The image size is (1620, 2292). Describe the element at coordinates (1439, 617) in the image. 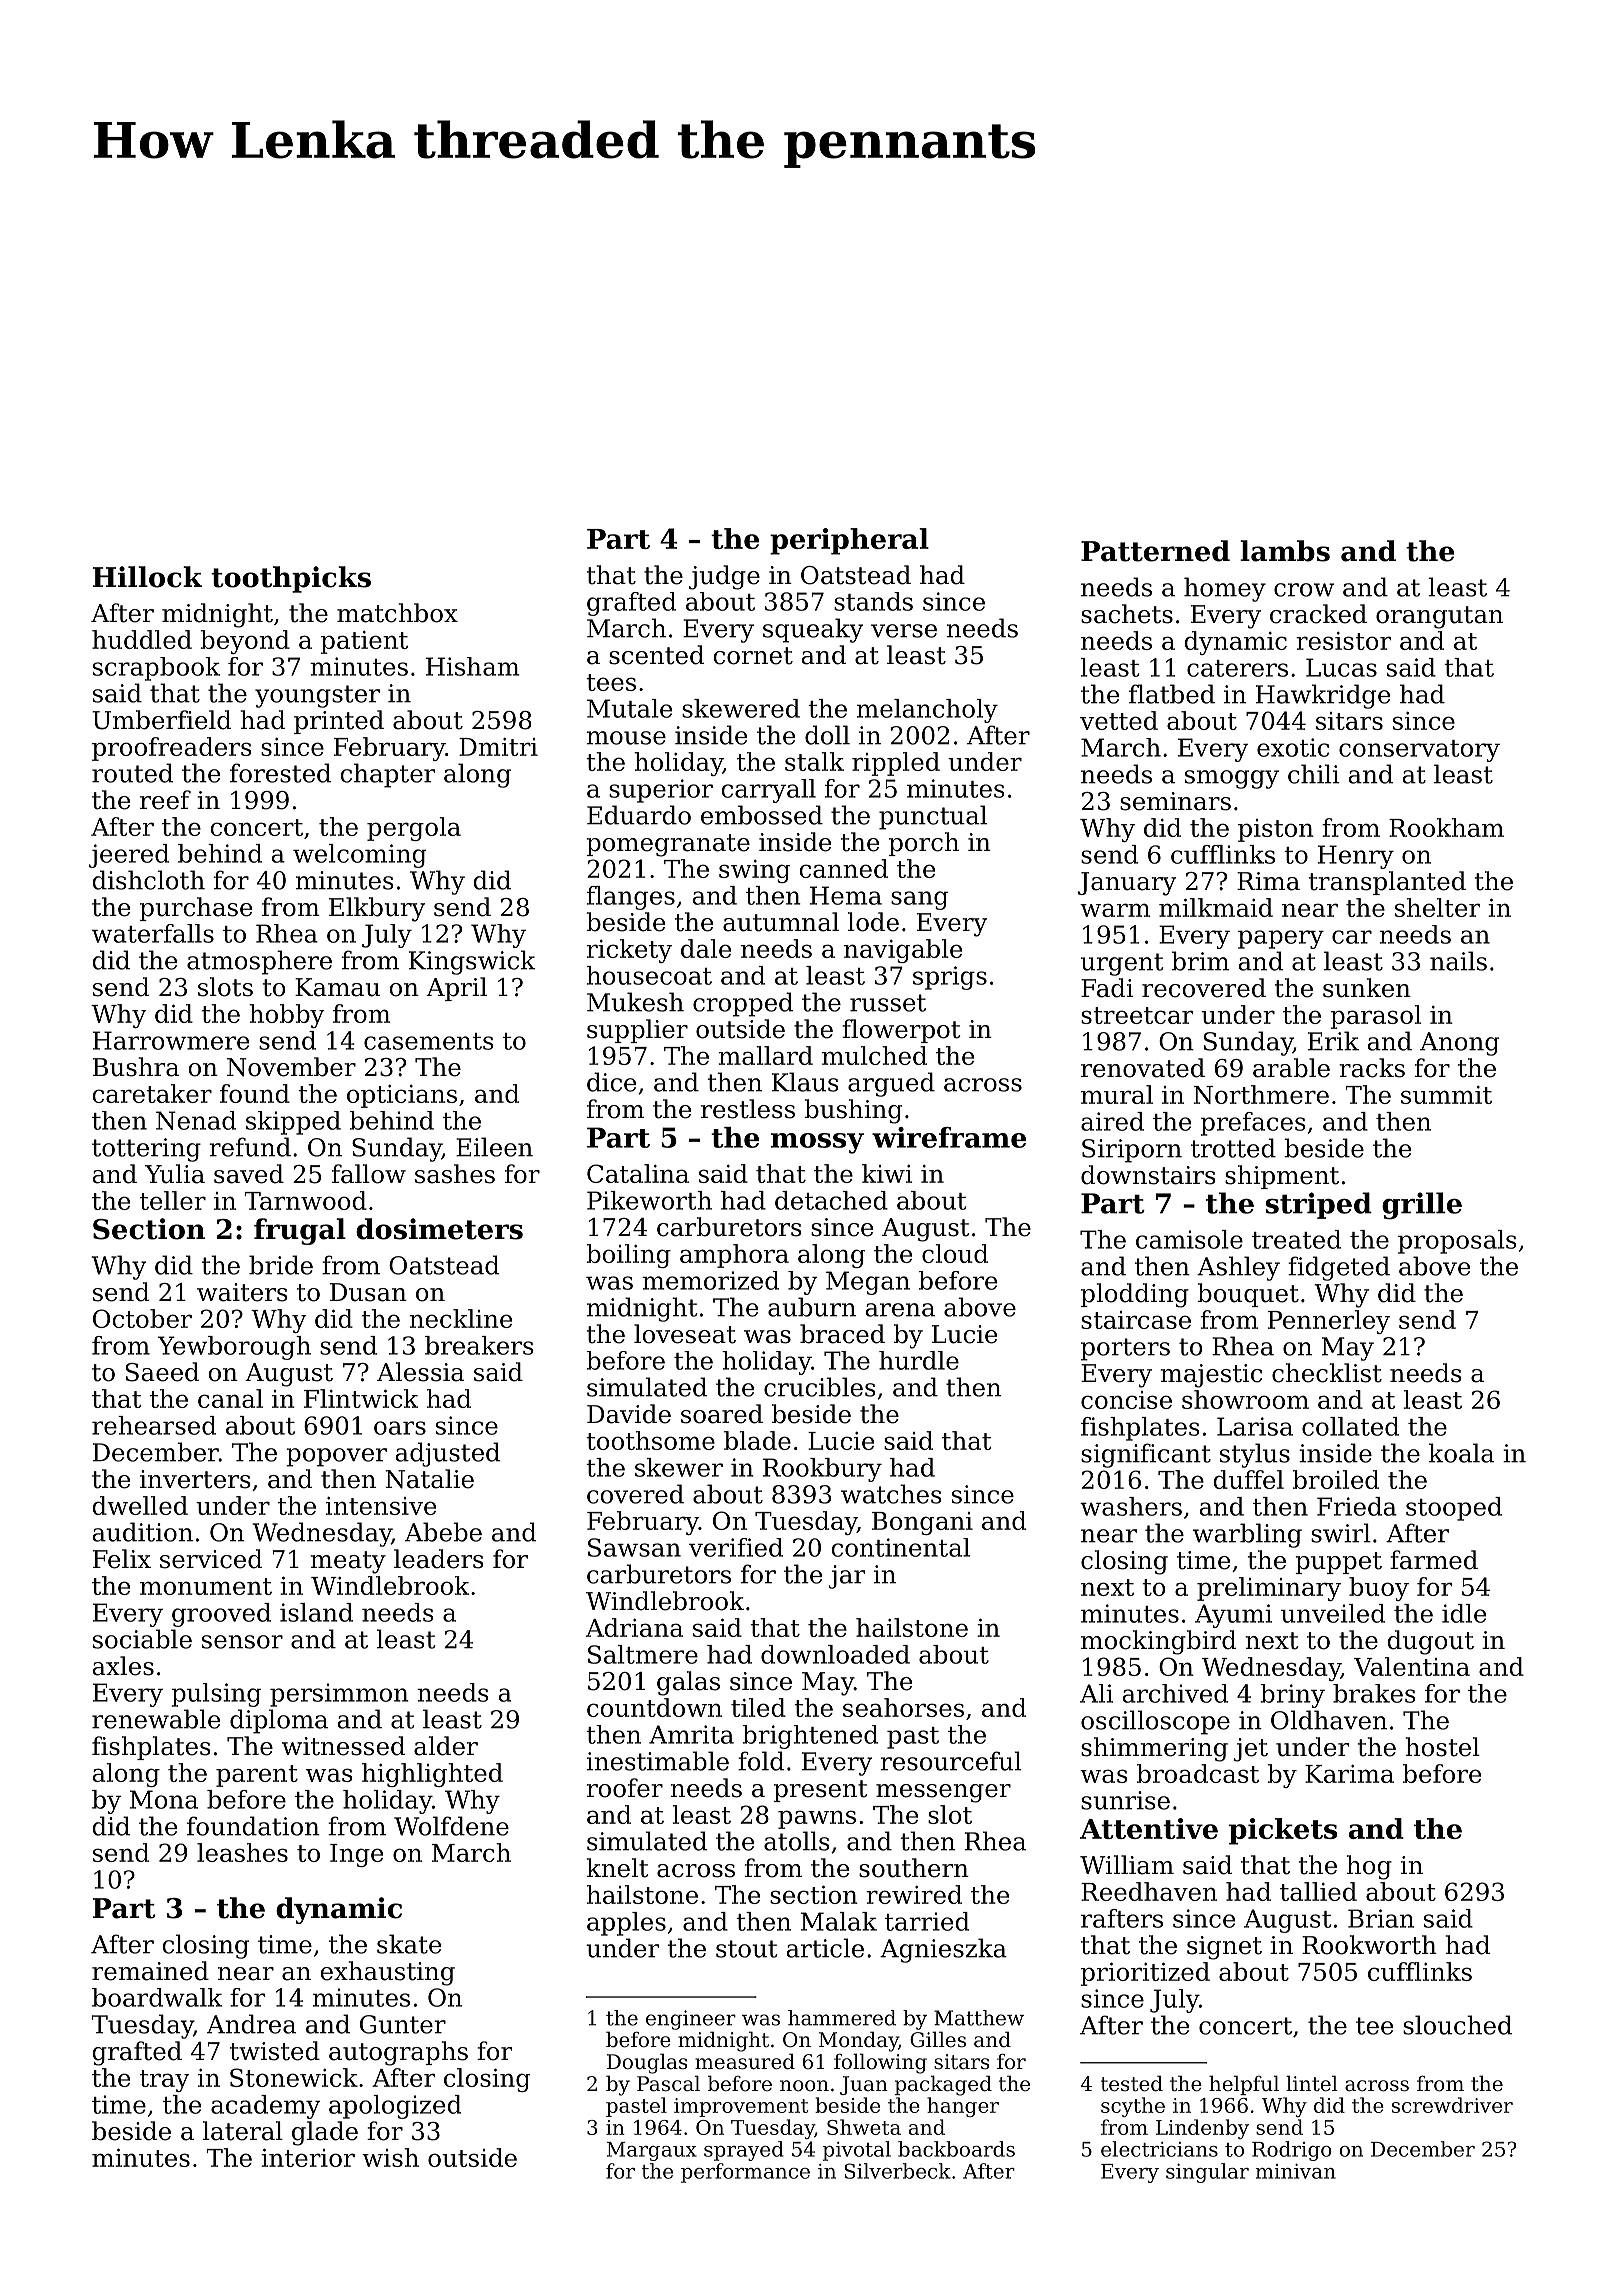

I see `orangutan` at that location.
